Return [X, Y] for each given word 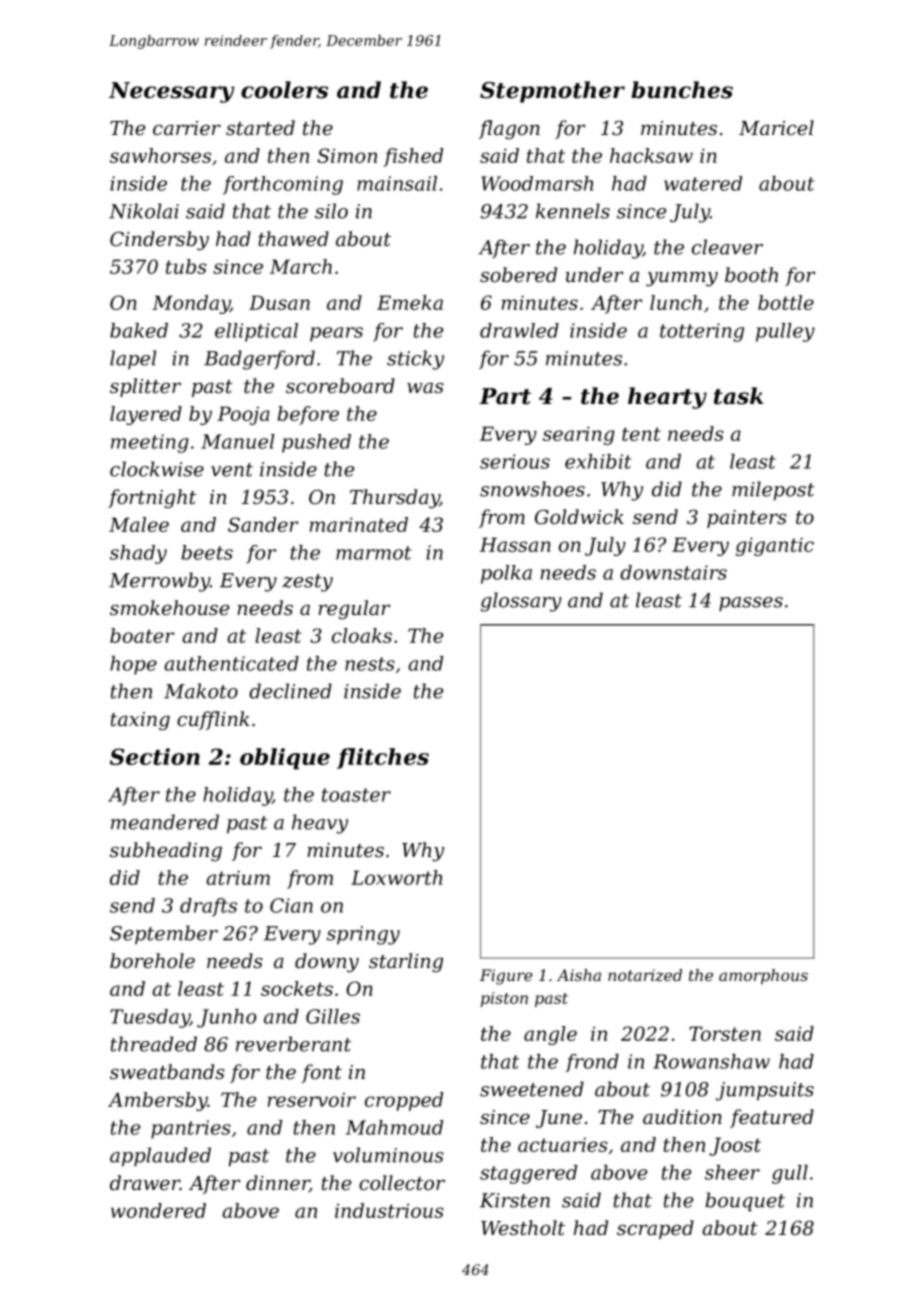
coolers [284, 90]
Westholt [523, 1227]
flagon [509, 129]
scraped [655, 1229]
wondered [158, 1210]
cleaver [727, 247]
